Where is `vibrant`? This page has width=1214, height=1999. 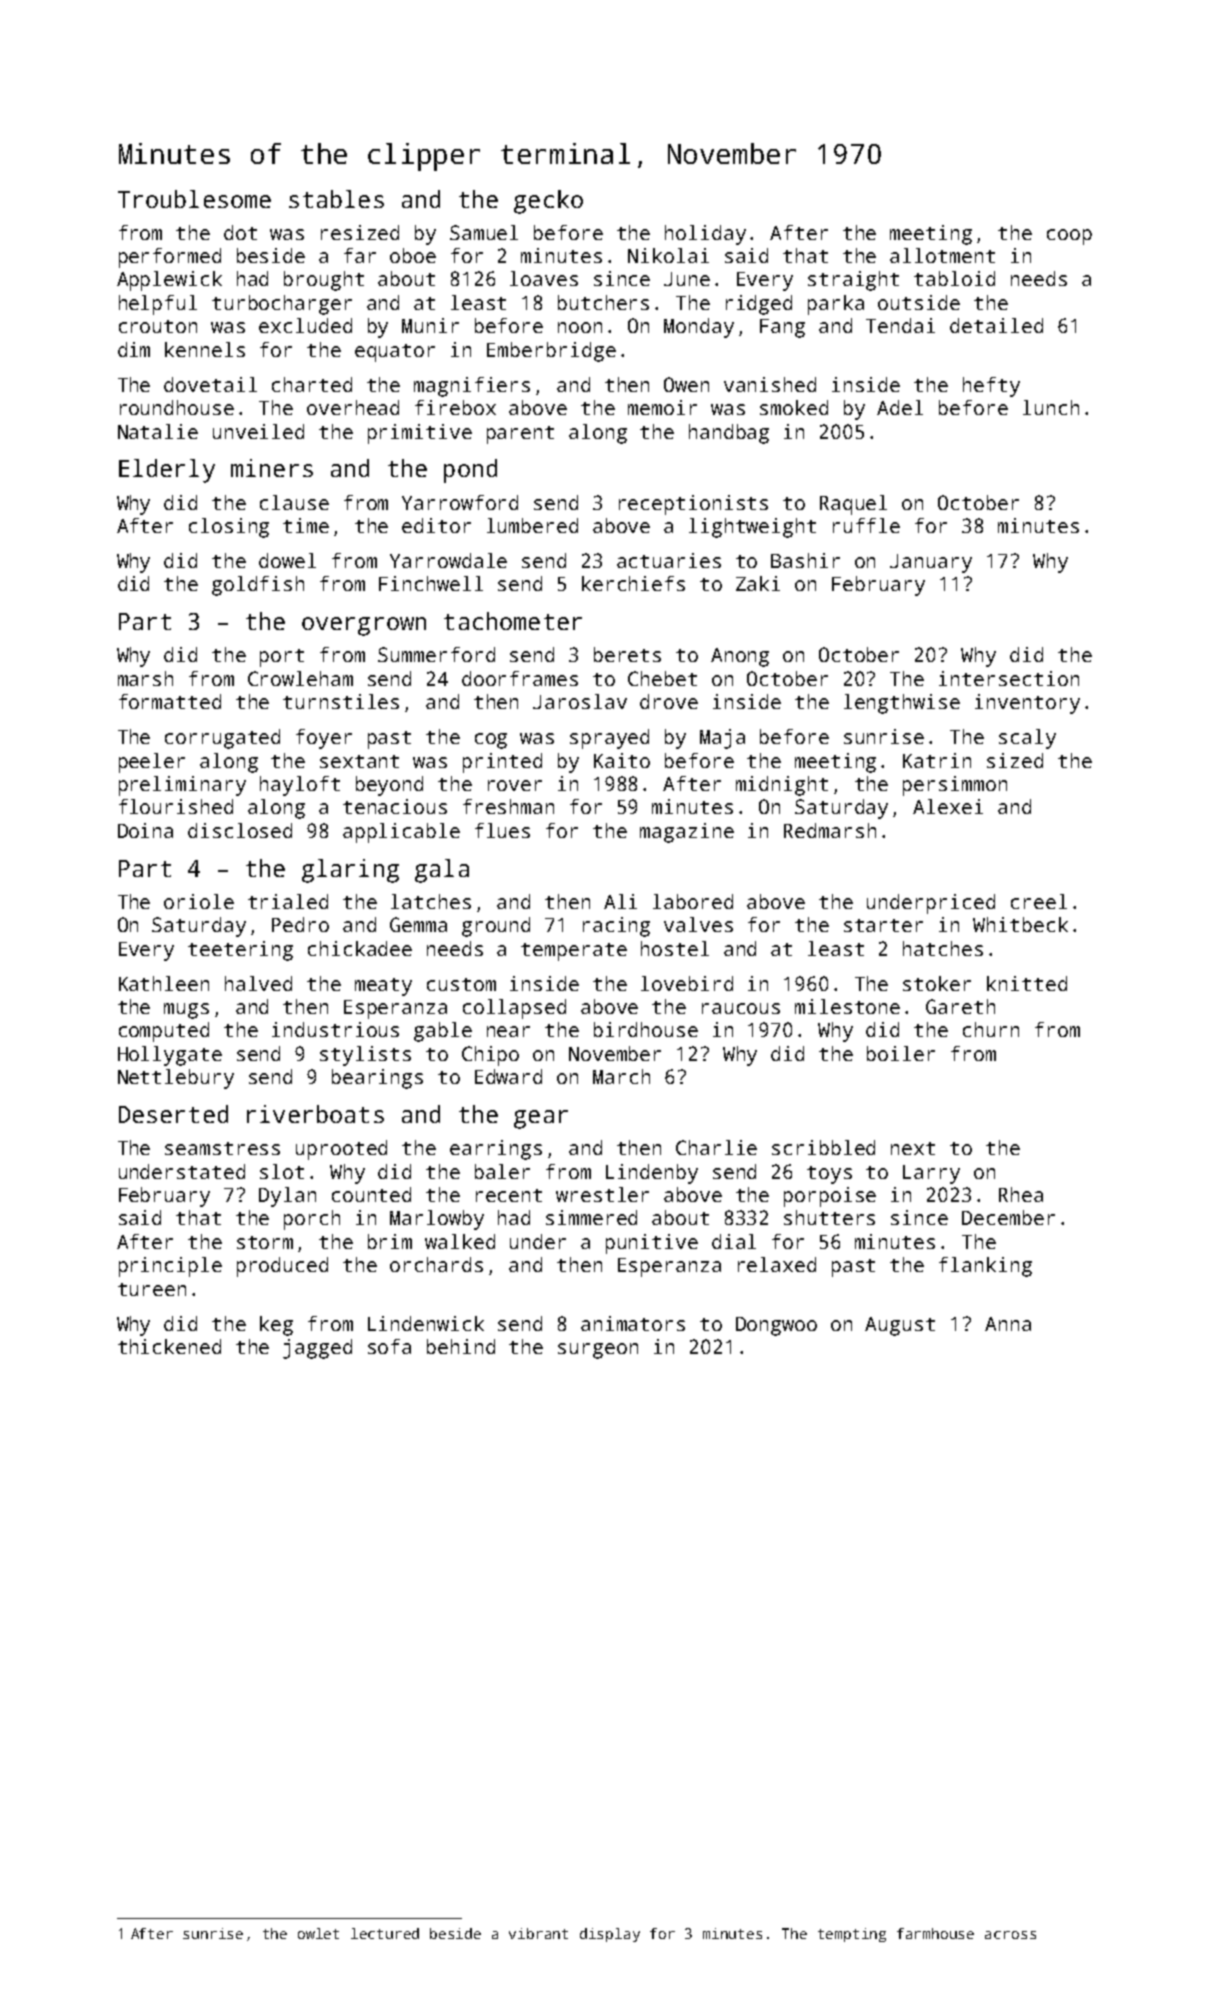
vibrant is located at coordinates (538, 1933).
